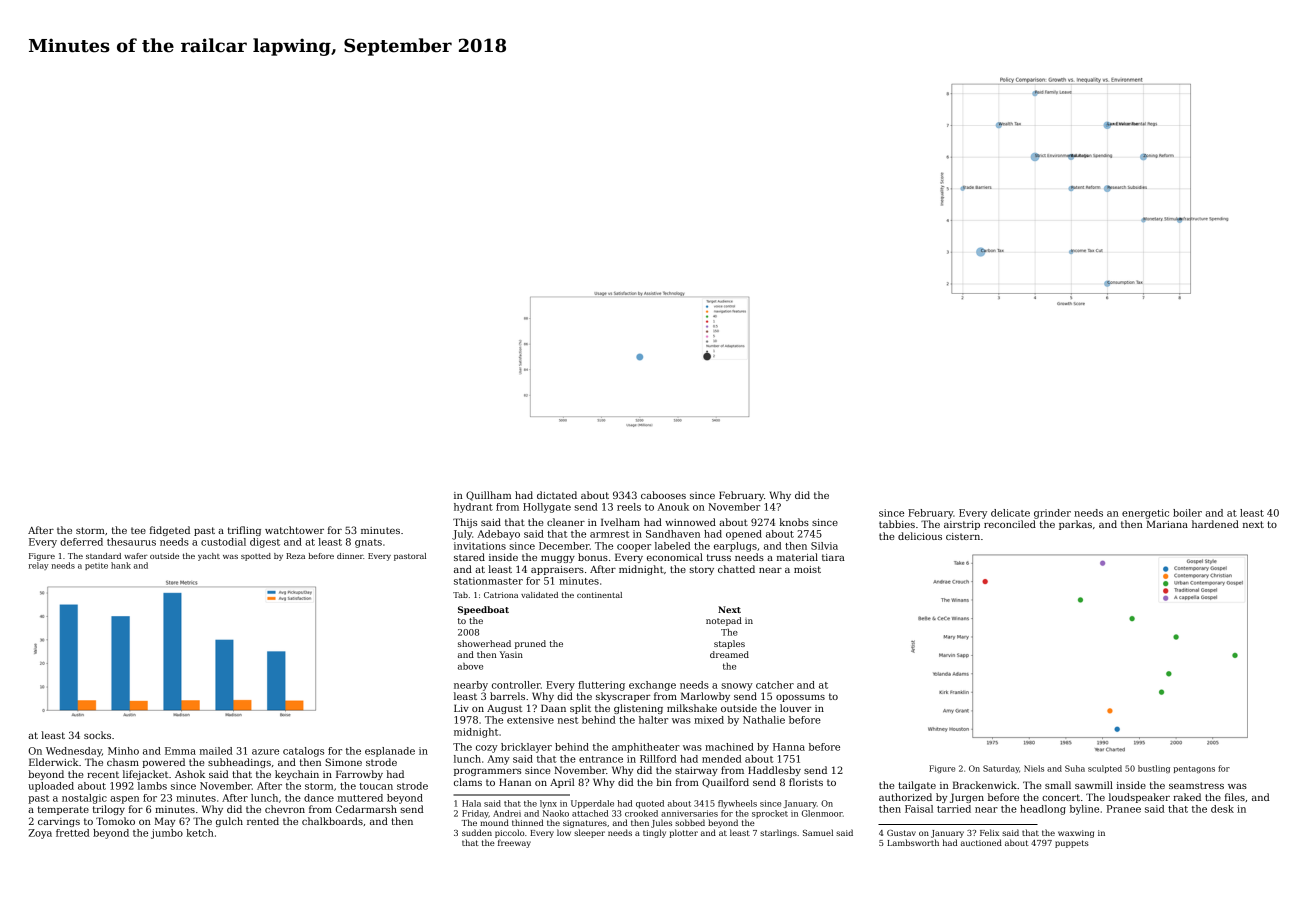 This screenshot has width=1308, height=924. What do you see at coordinates (200, 833) in the screenshot?
I see `ketch` at bounding box center [200, 833].
